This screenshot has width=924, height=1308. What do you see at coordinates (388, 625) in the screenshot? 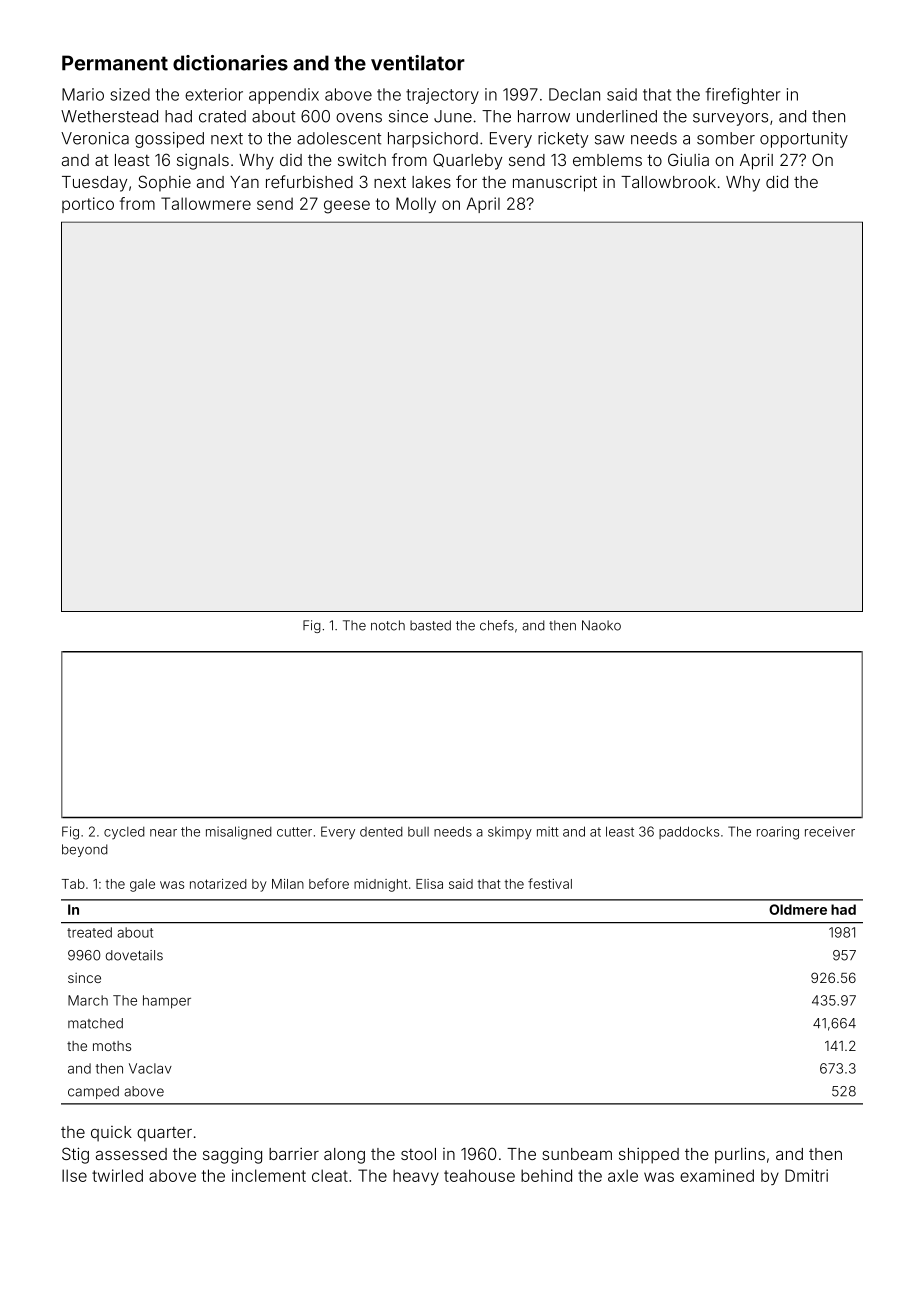
I see `notch` at bounding box center [388, 625].
